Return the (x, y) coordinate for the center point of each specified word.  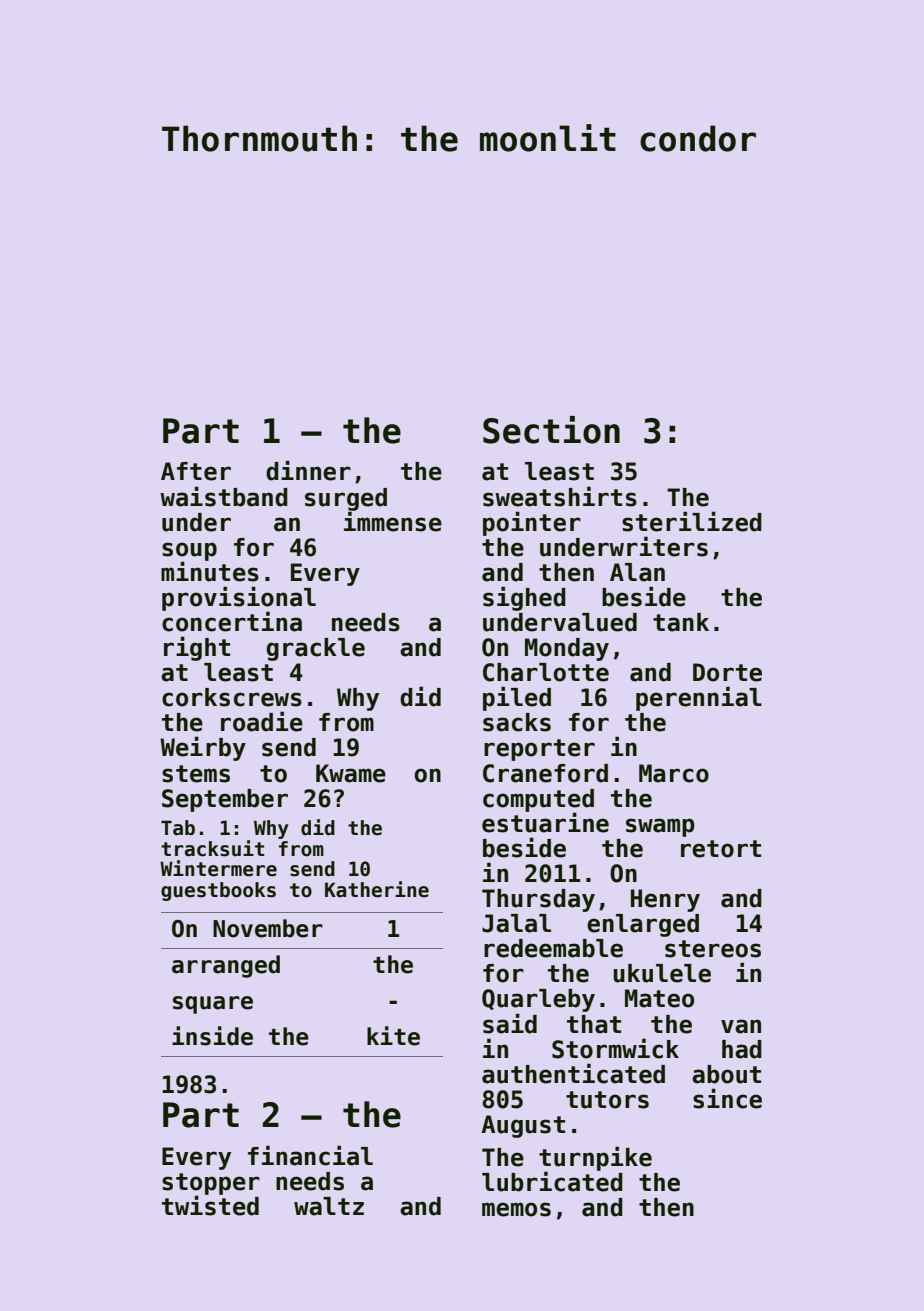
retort (721, 849)
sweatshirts (560, 496)
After (196, 471)
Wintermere (218, 868)
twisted (210, 1206)
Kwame (351, 773)
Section (551, 430)
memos (516, 1209)
